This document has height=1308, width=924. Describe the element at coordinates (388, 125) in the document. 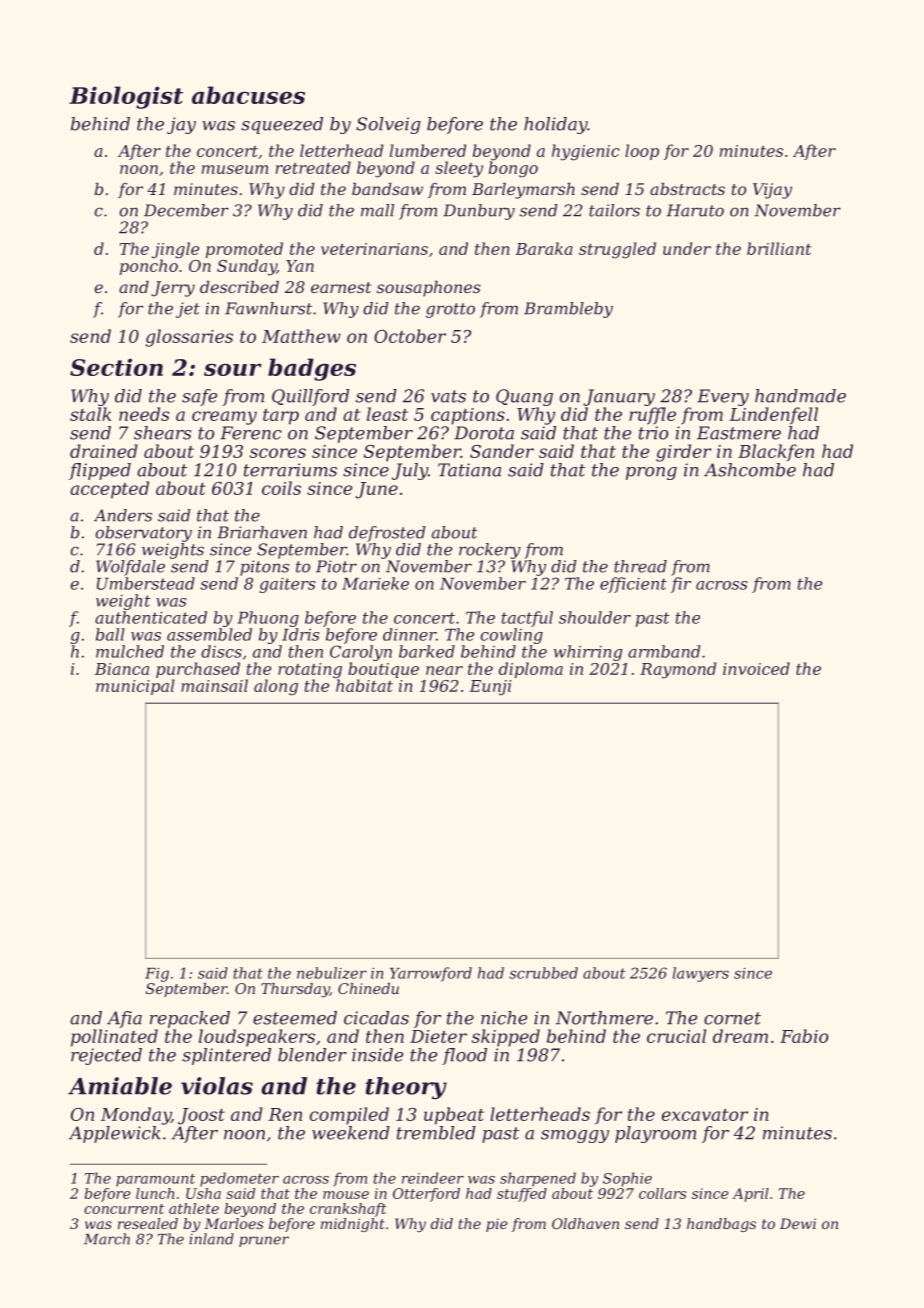

I see `Solveig` at that location.
